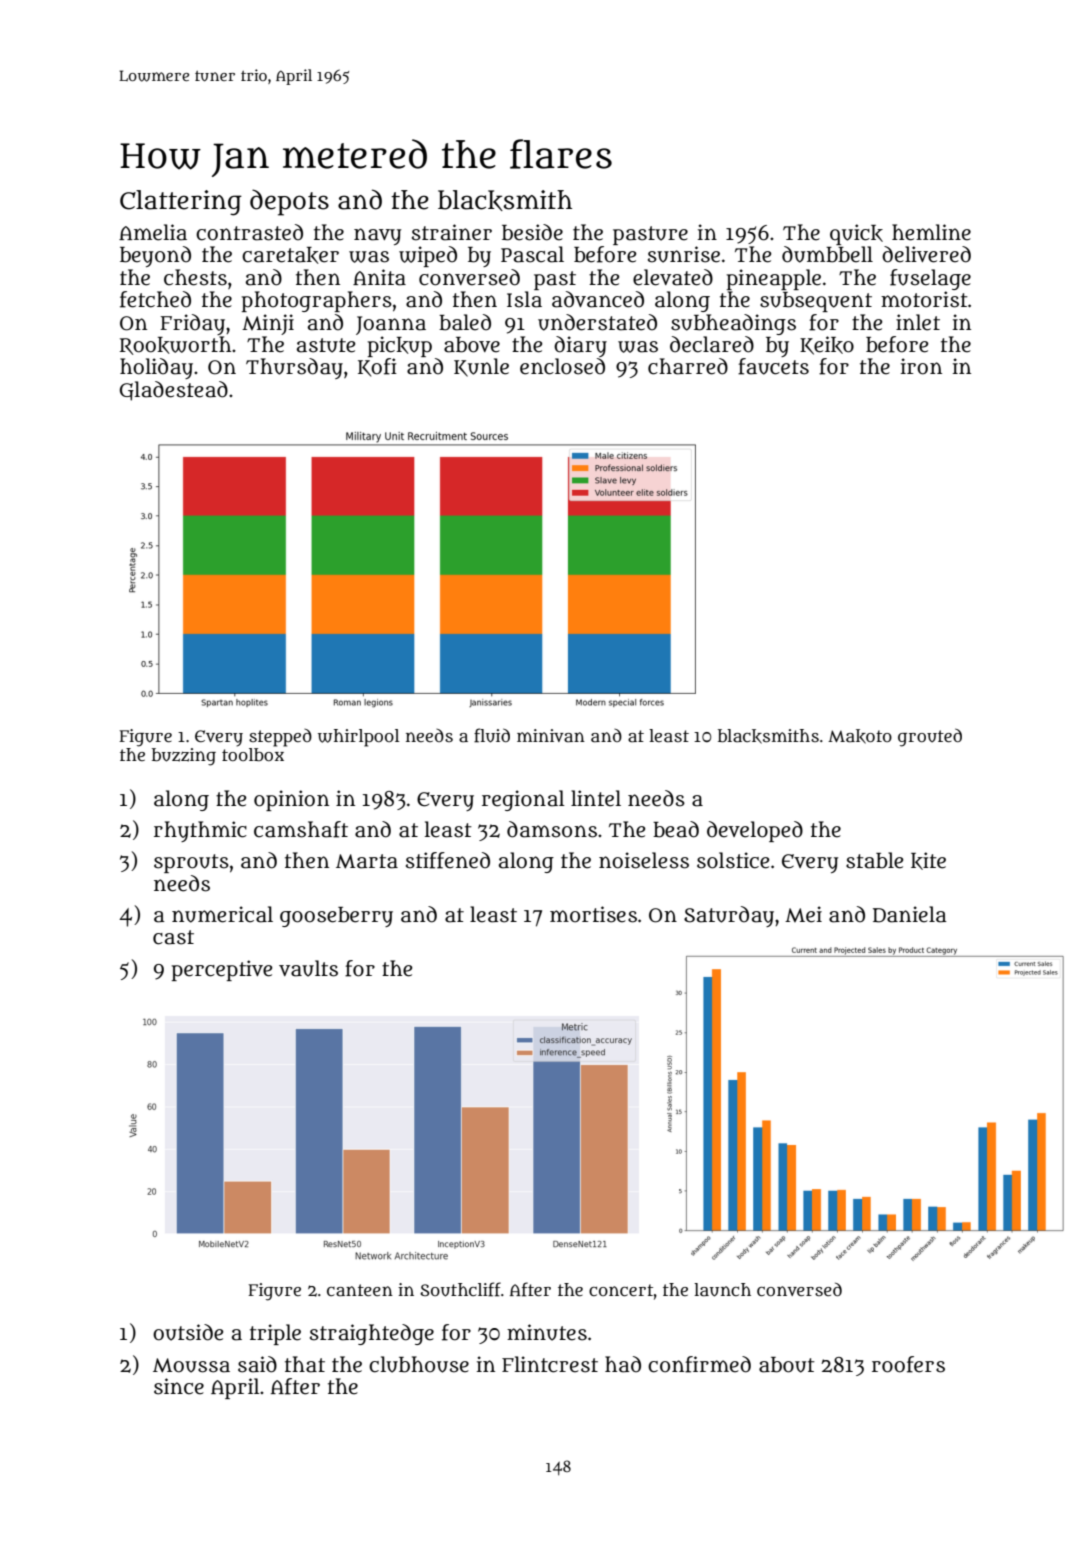 The width and height of the document is (1091, 1544). Describe the element at coordinates (280, 738) in the document. I see `stepped` at that location.
